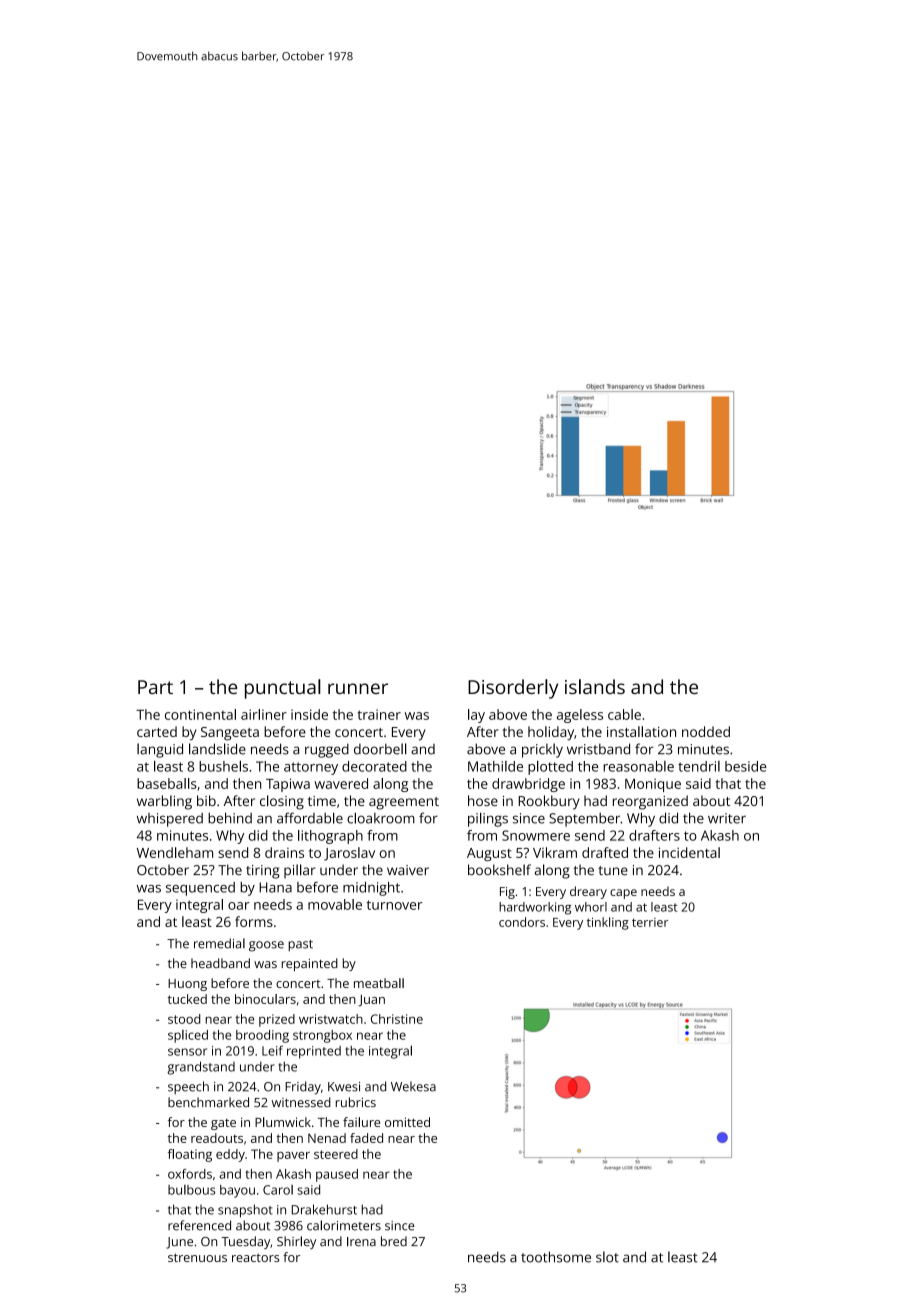  What do you see at coordinates (638, 766) in the image?
I see `reasonable` at bounding box center [638, 766].
